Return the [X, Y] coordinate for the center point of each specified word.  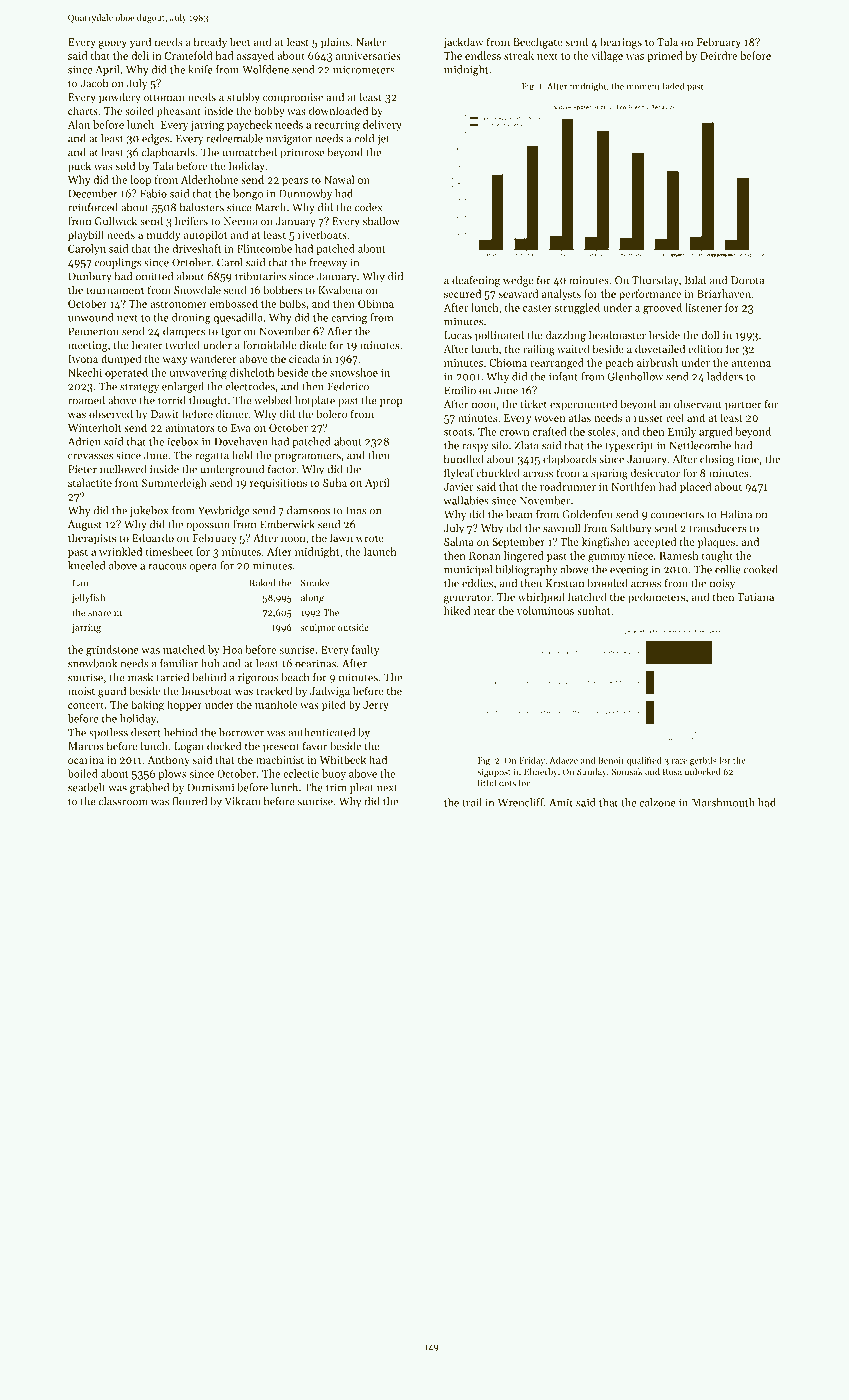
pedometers [656, 598]
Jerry [376, 706]
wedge [518, 281]
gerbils [703, 761]
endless [483, 55]
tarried [173, 677]
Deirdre [718, 55]
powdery [120, 98]
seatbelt [87, 787]
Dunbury [90, 277]
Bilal [695, 279]
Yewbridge [223, 511]
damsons [308, 510]
